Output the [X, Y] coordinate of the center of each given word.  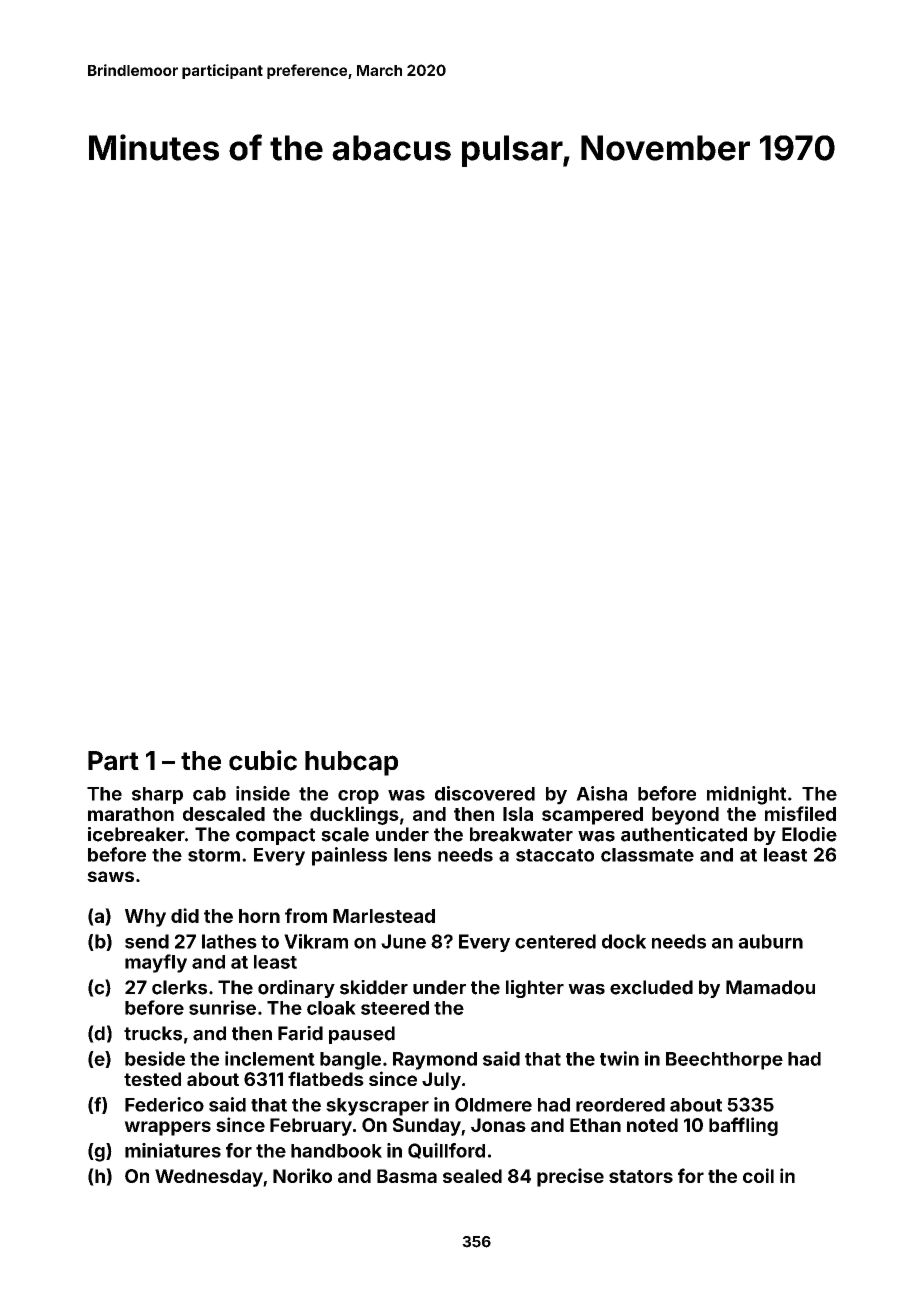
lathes [229, 941]
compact [275, 836]
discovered [485, 793]
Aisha [601, 793]
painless [349, 856]
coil [758, 1175]
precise [570, 1177]
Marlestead [384, 916]
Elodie [809, 834]
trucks [153, 1033]
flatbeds [326, 1078]
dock [624, 941]
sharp [157, 795]
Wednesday [209, 1178]
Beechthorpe [724, 1061]
